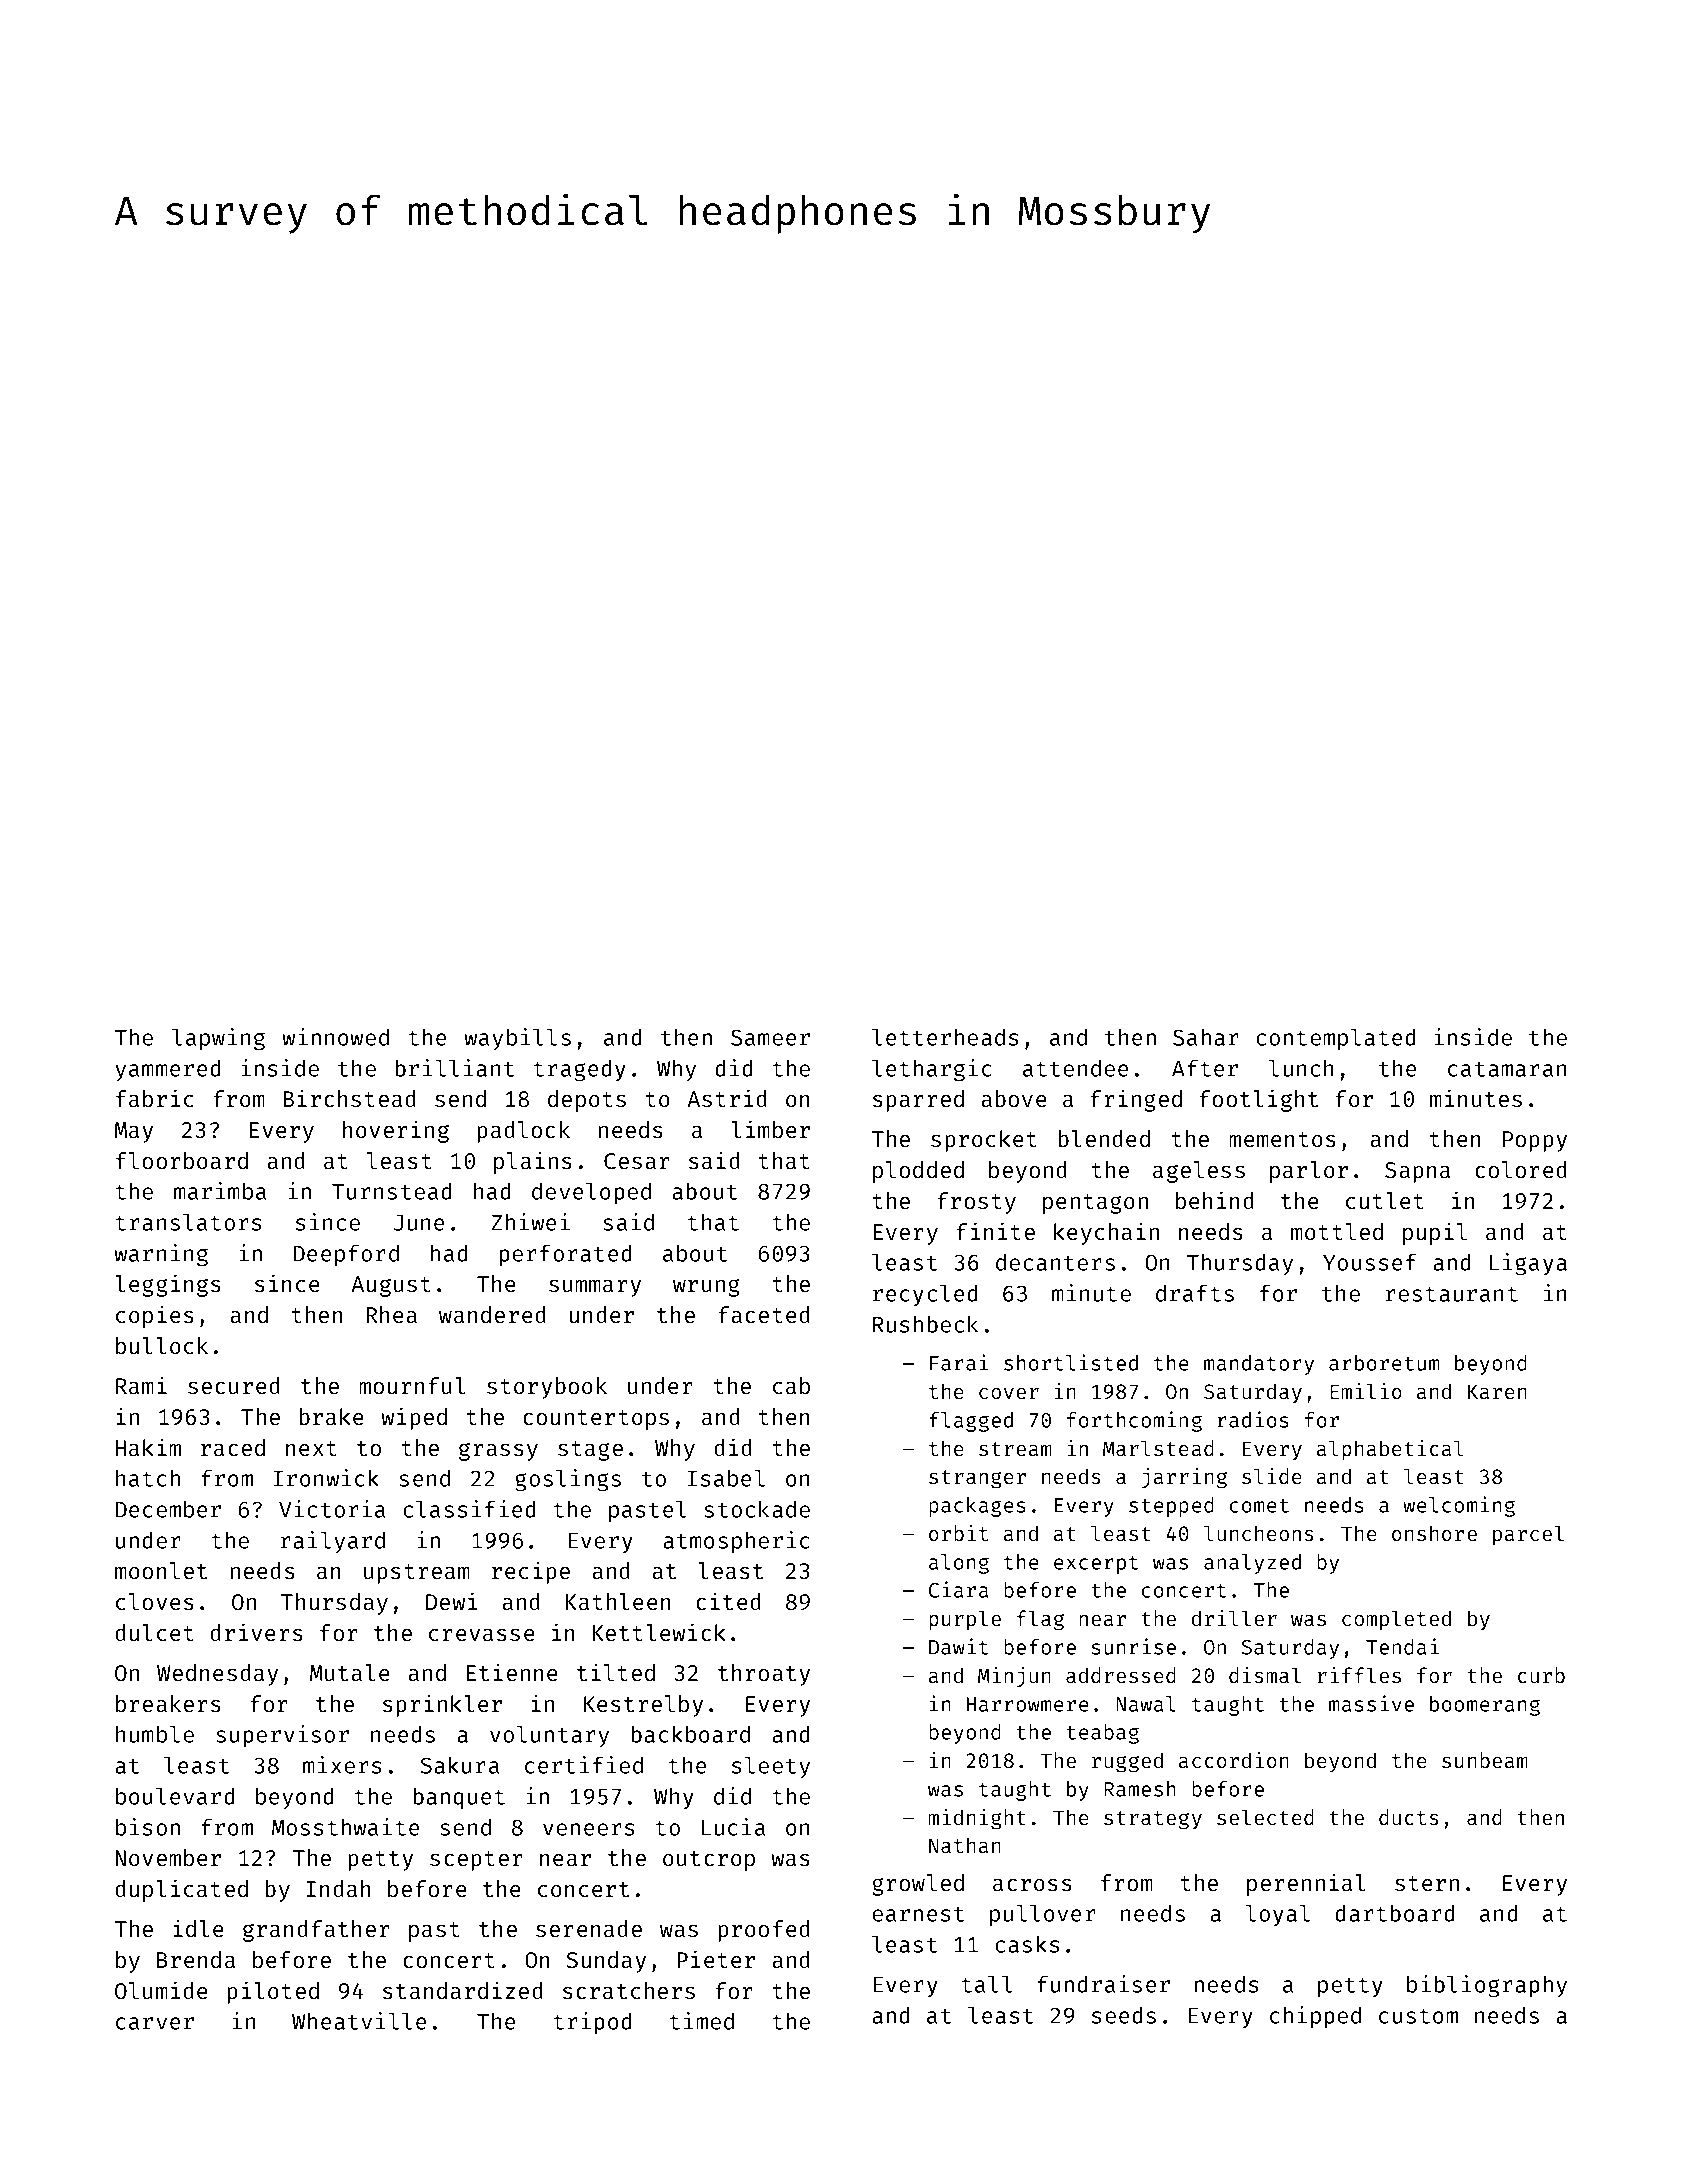 The width and height of the screenshot is (1683, 2178). What do you see at coordinates (233, 1447) in the screenshot?
I see `raced` at bounding box center [233, 1447].
